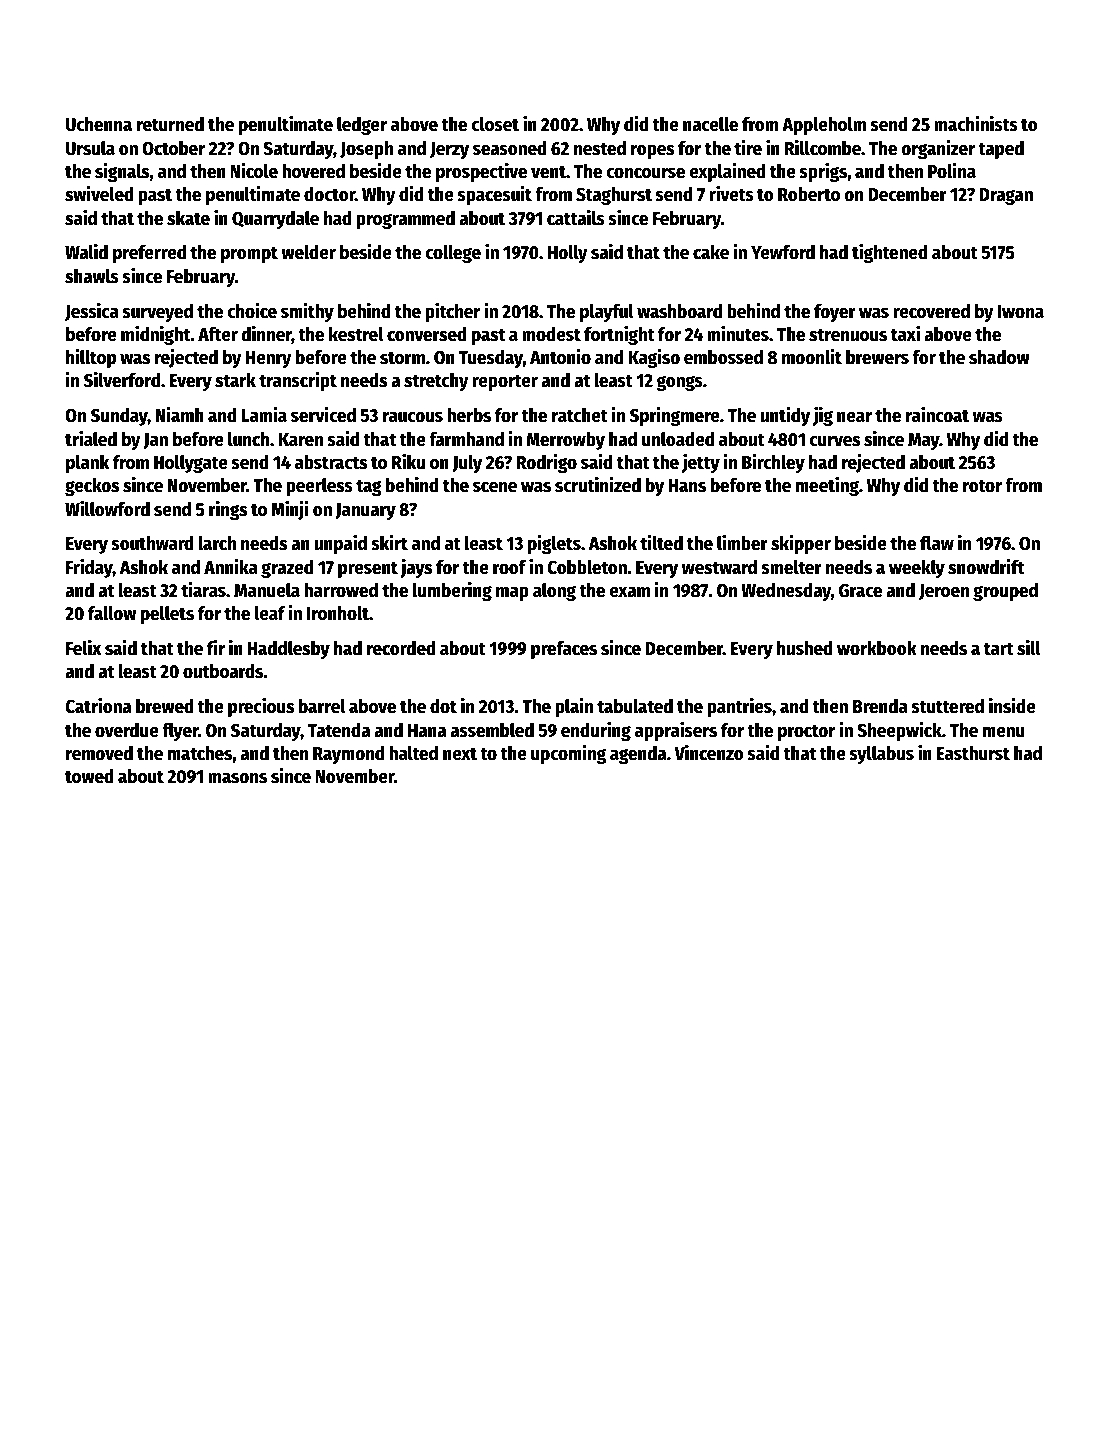 The width and height of the screenshot is (1112, 1439). I want to click on moonlit, so click(812, 357).
